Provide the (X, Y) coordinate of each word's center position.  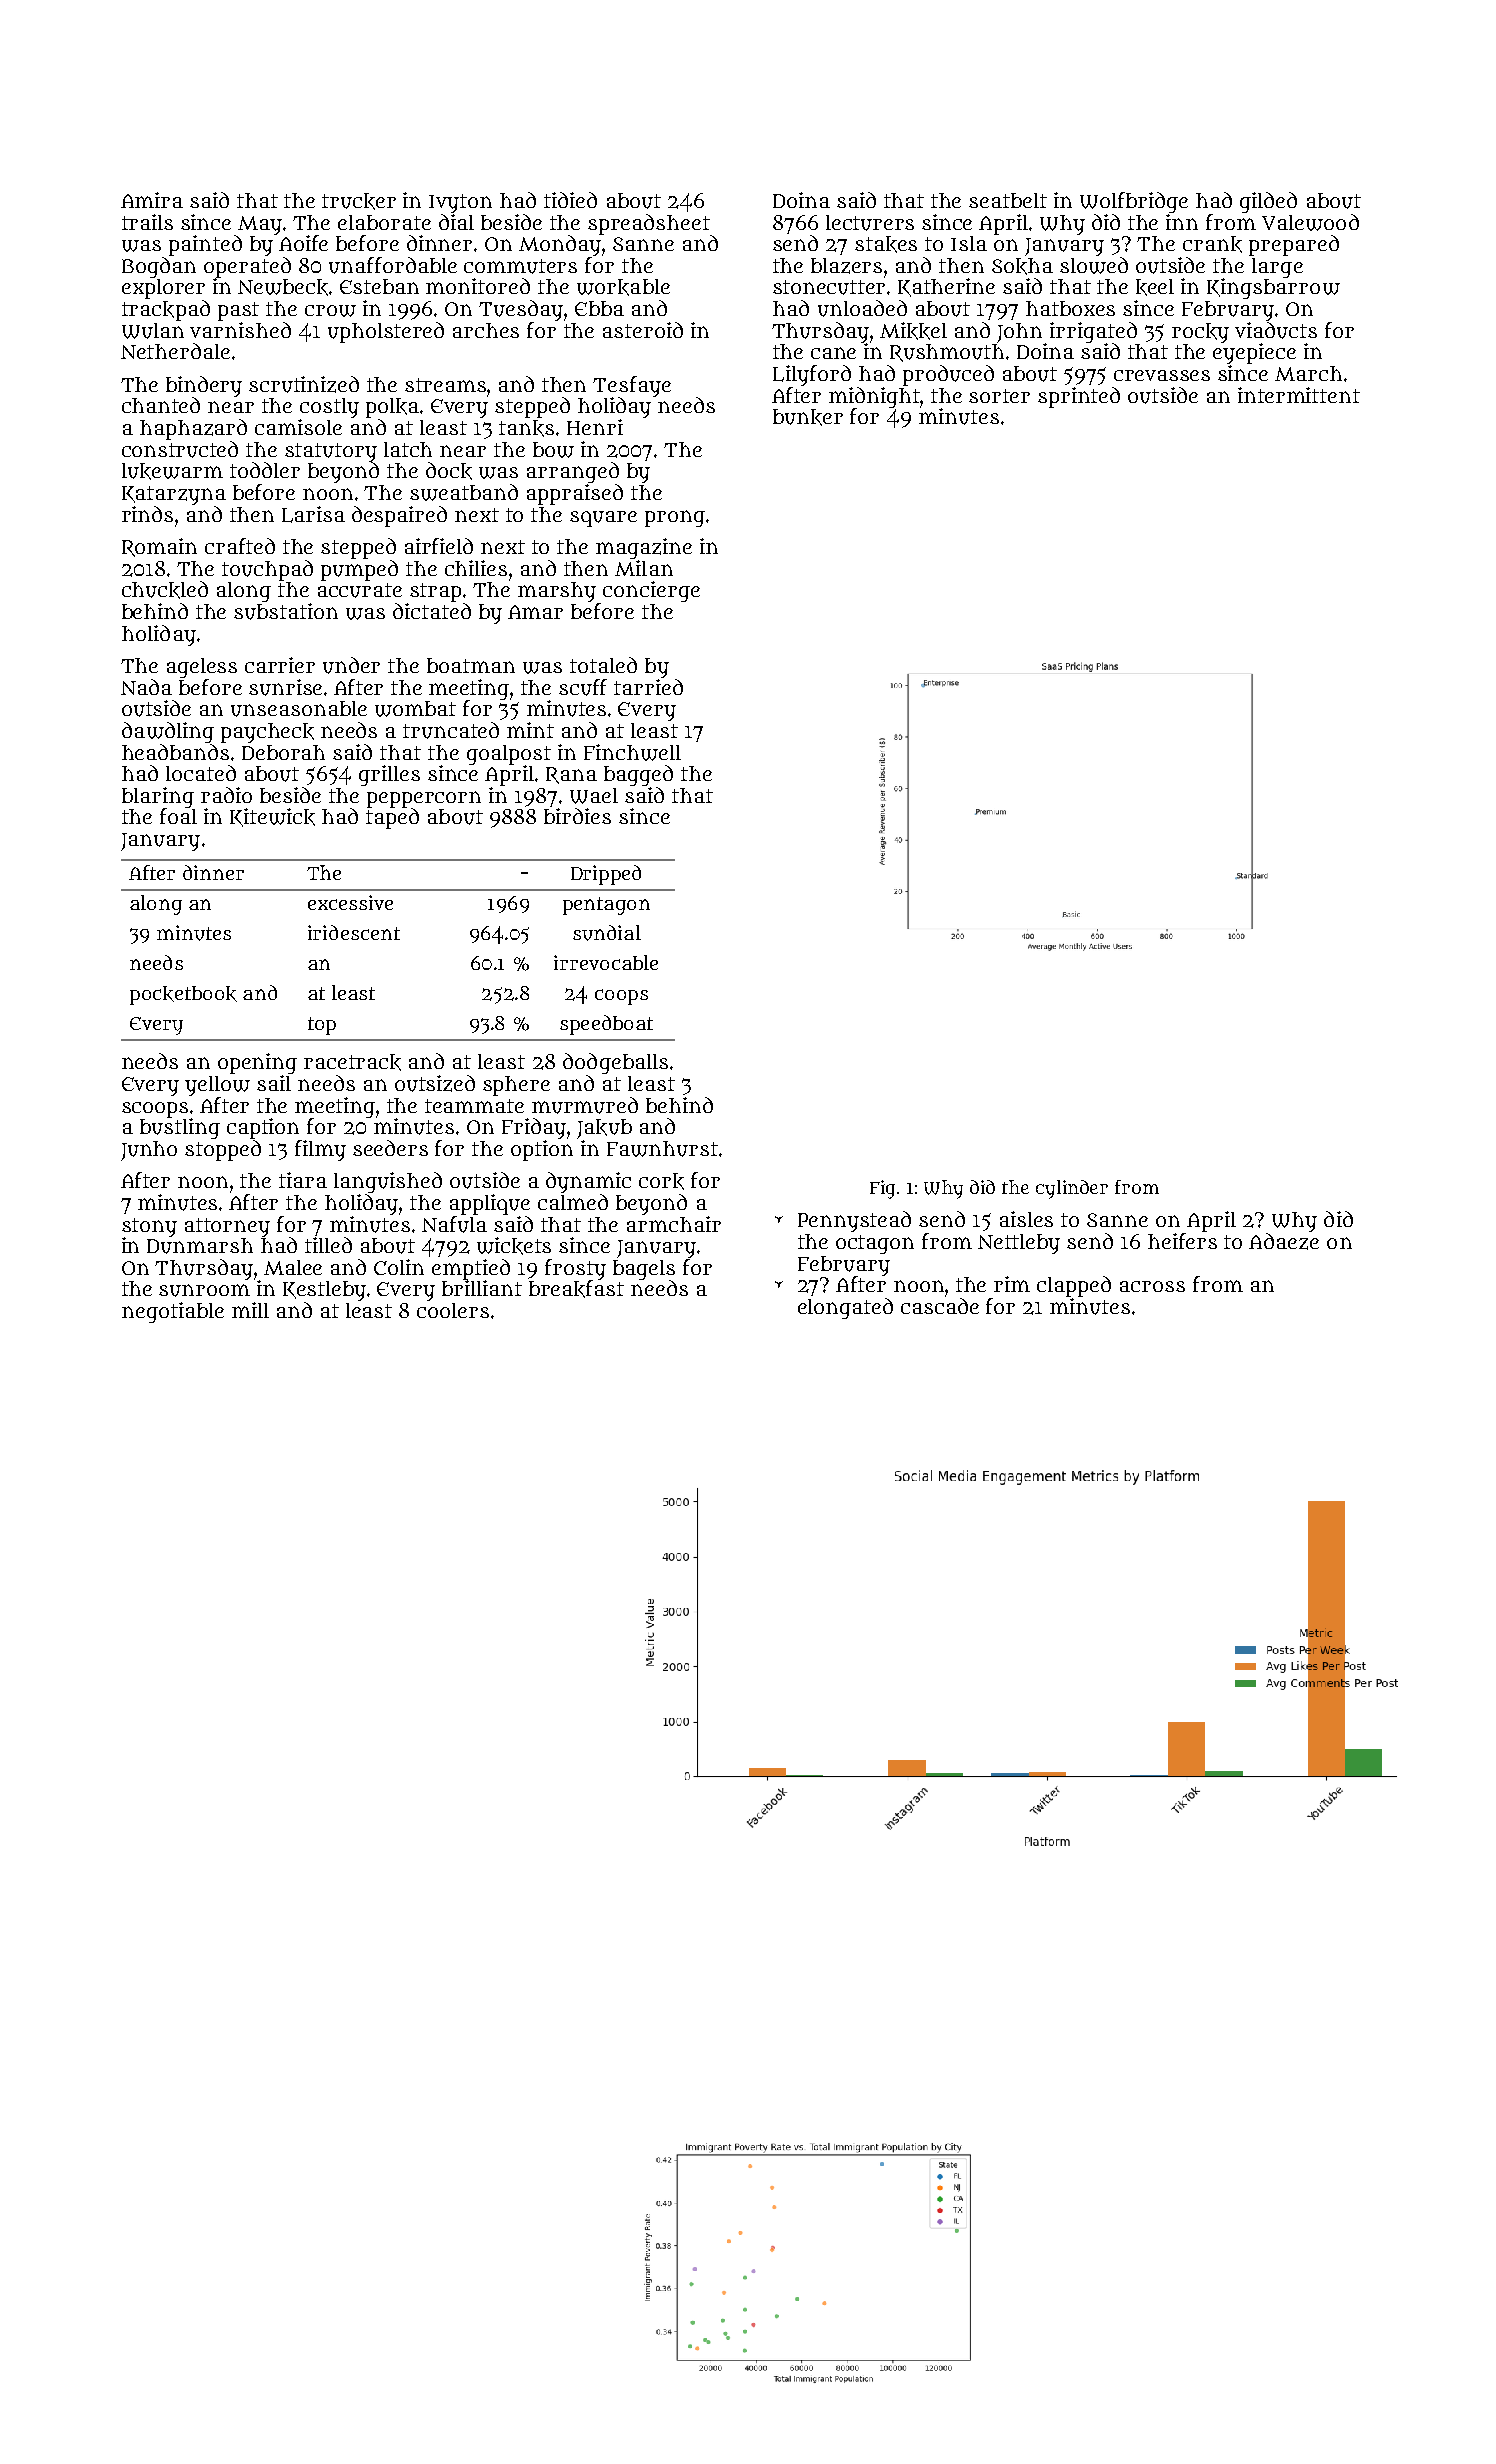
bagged (638, 775)
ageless (202, 668)
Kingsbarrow (1273, 288)
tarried (648, 687)
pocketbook (183, 995)
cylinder (1072, 1189)
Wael (594, 796)
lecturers (870, 223)
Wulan (153, 331)
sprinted (1079, 397)
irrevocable (606, 962)
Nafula (454, 1224)
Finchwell (632, 752)
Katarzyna (174, 495)
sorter (999, 396)
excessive (350, 902)
